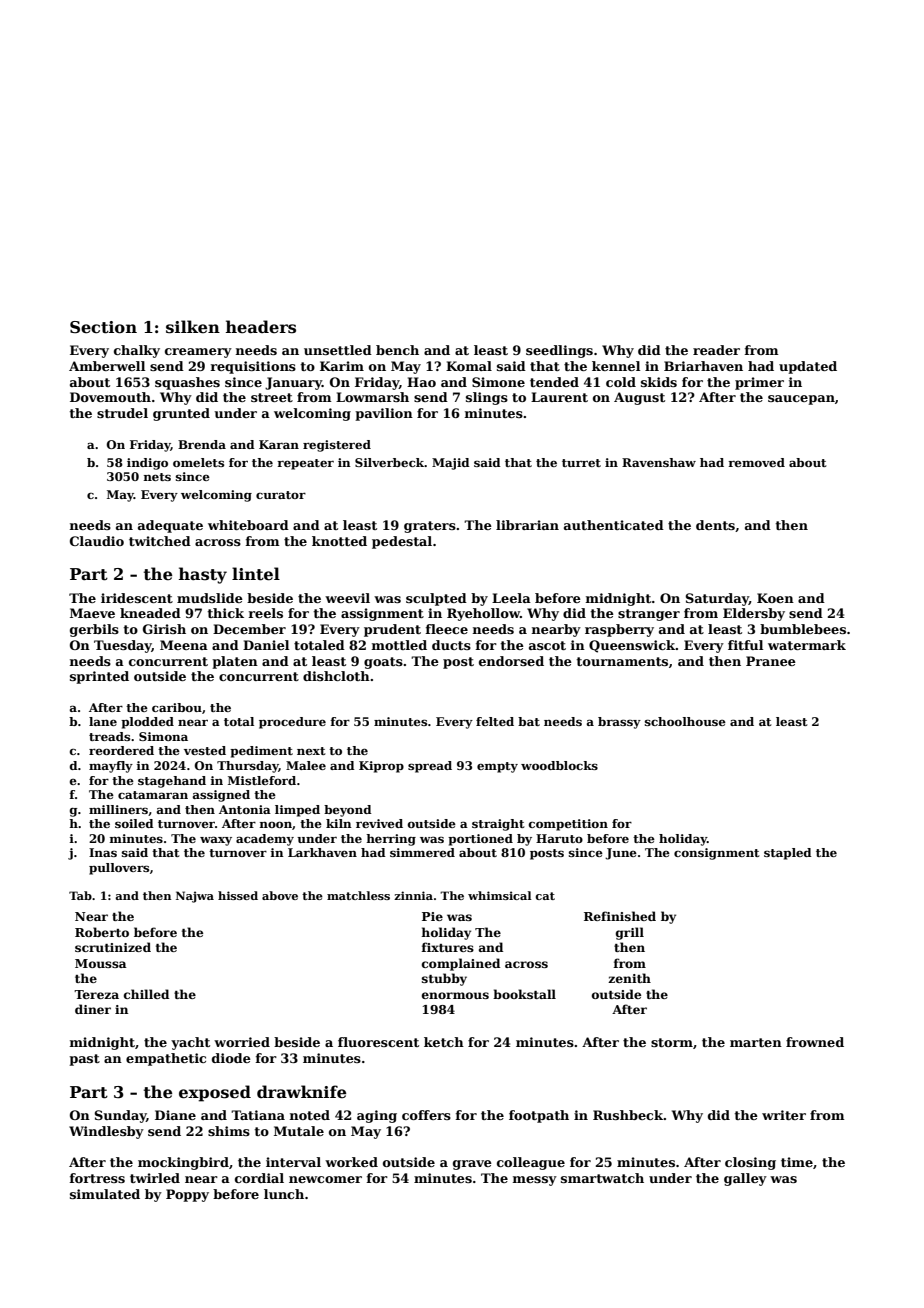 Image resolution: width=924 pixels, height=1308 pixels. What do you see at coordinates (137, 598) in the image?
I see `iridescent` at bounding box center [137, 598].
